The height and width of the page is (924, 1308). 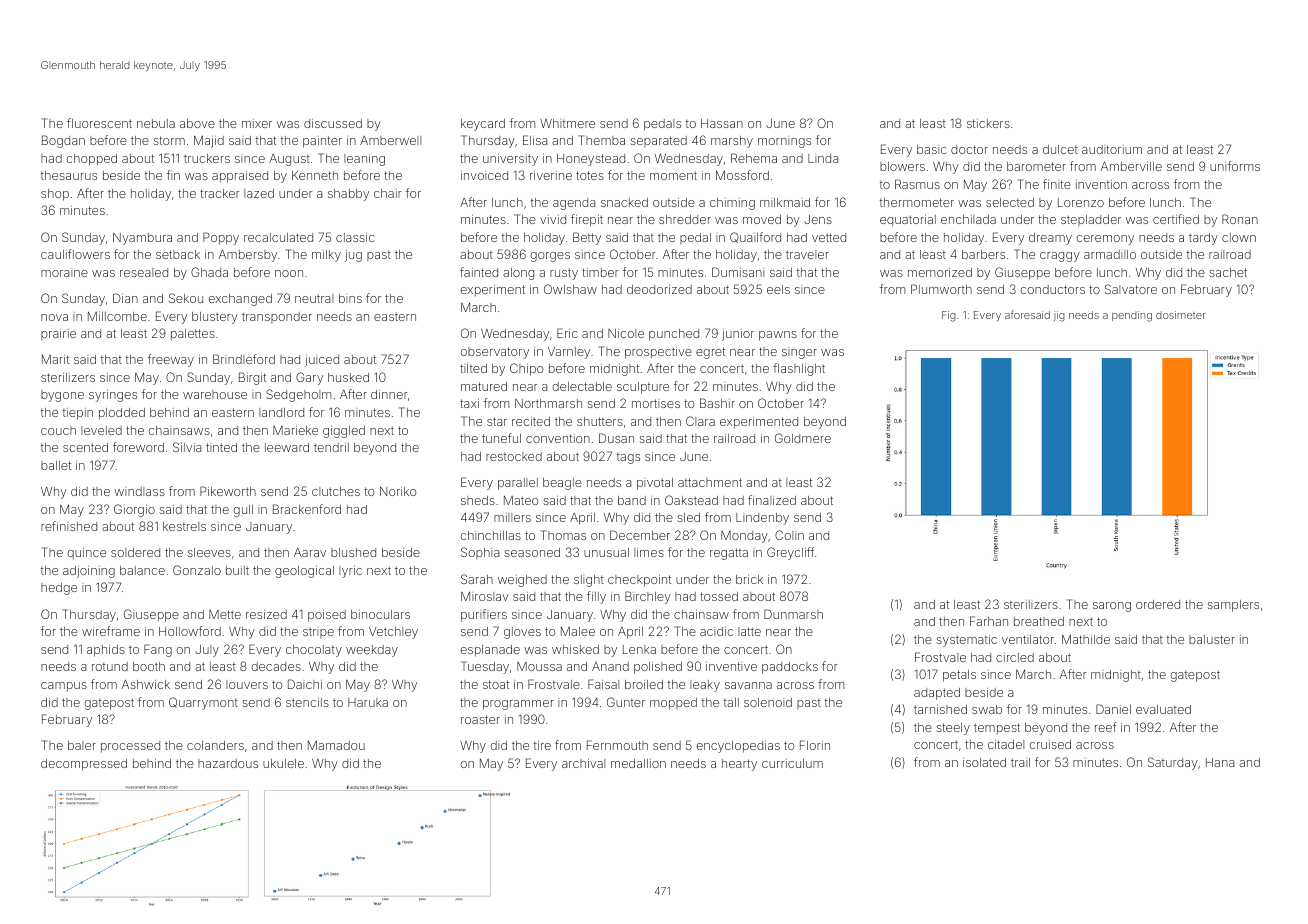 What do you see at coordinates (722, 123) in the page?
I see `Hassan` at bounding box center [722, 123].
